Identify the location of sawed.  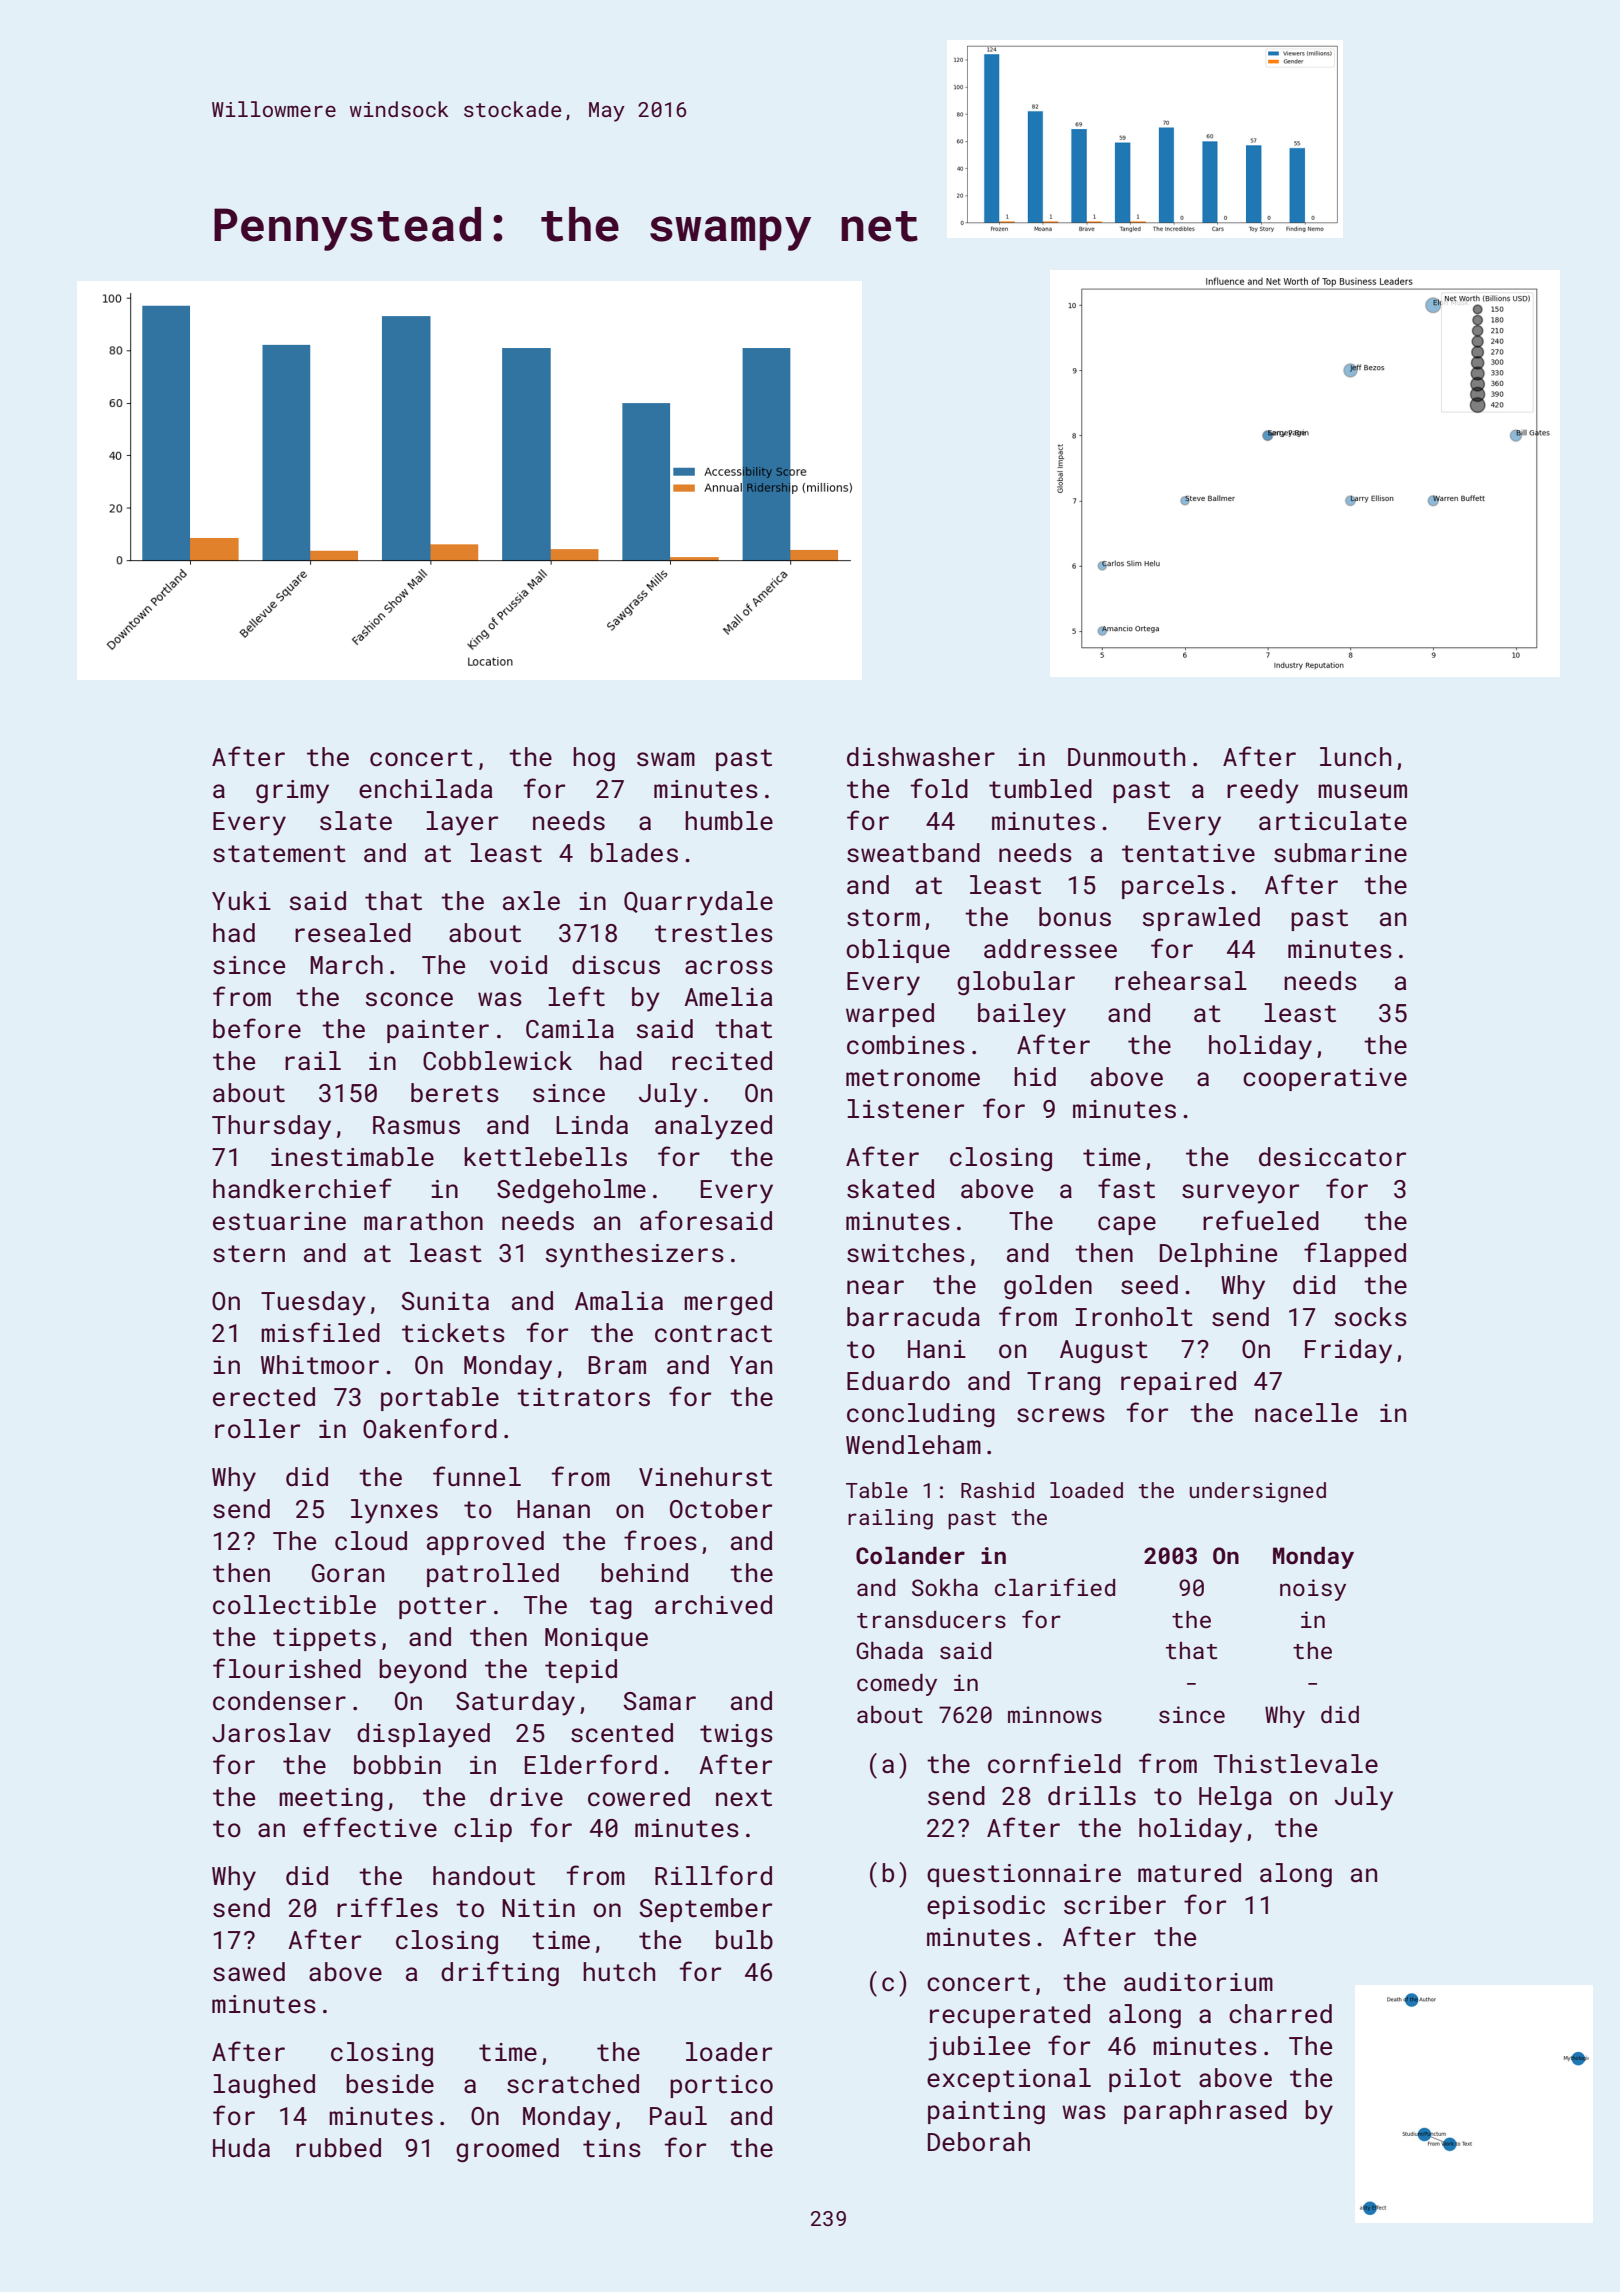
(249, 1972).
